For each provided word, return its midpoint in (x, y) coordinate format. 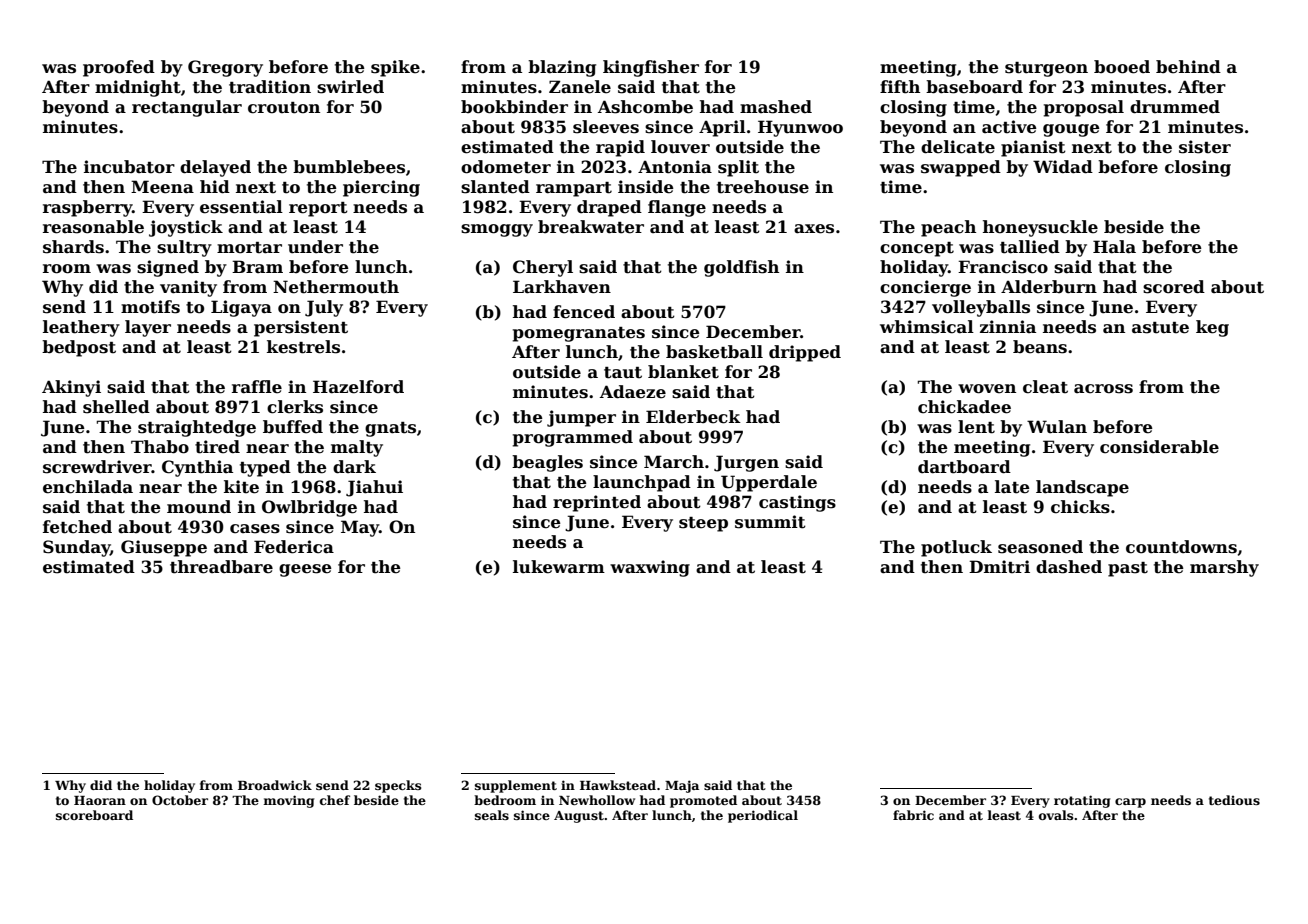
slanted (495, 187)
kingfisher (651, 68)
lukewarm (559, 567)
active (1009, 127)
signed (168, 268)
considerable (1159, 447)
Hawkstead (618, 785)
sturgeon (1046, 69)
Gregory (225, 68)
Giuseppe (164, 548)
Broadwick (275, 785)
